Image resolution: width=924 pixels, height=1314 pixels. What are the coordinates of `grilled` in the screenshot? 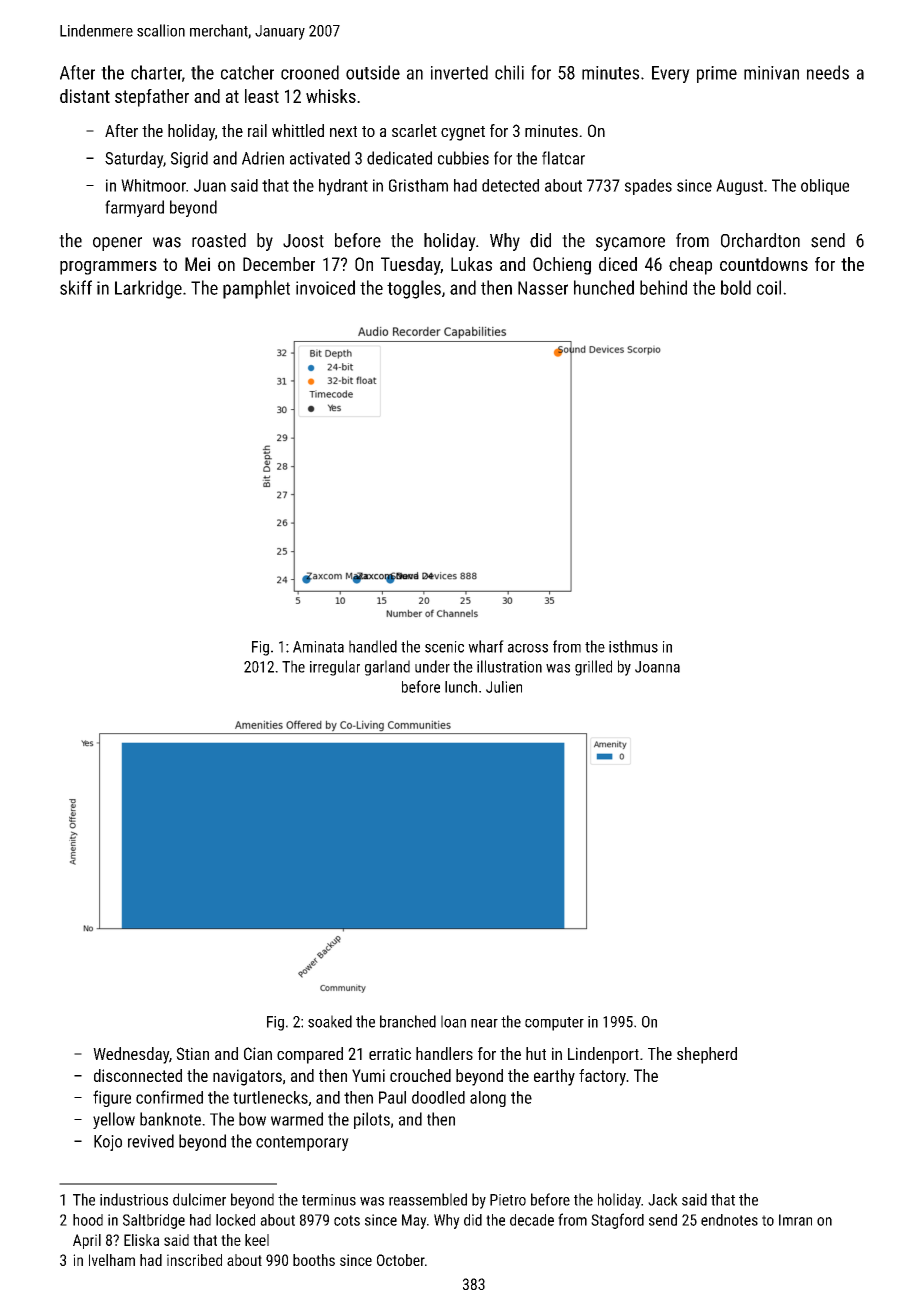 It's located at (593, 668).
